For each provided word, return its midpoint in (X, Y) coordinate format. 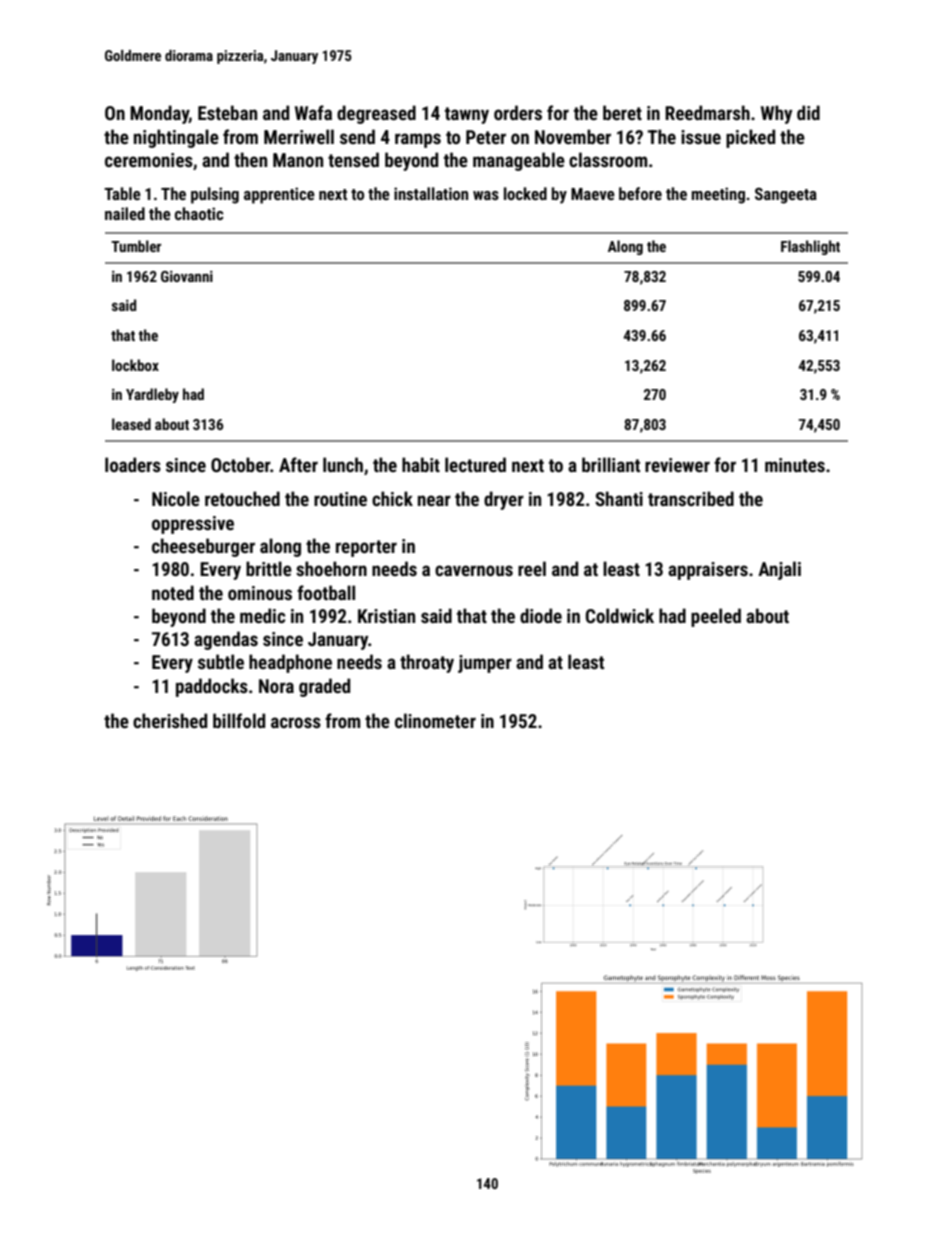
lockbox (135, 365)
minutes (795, 465)
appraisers (708, 571)
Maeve (593, 194)
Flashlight (810, 247)
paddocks (212, 687)
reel (532, 568)
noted (173, 592)
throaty (427, 663)
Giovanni (187, 276)
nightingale (176, 138)
